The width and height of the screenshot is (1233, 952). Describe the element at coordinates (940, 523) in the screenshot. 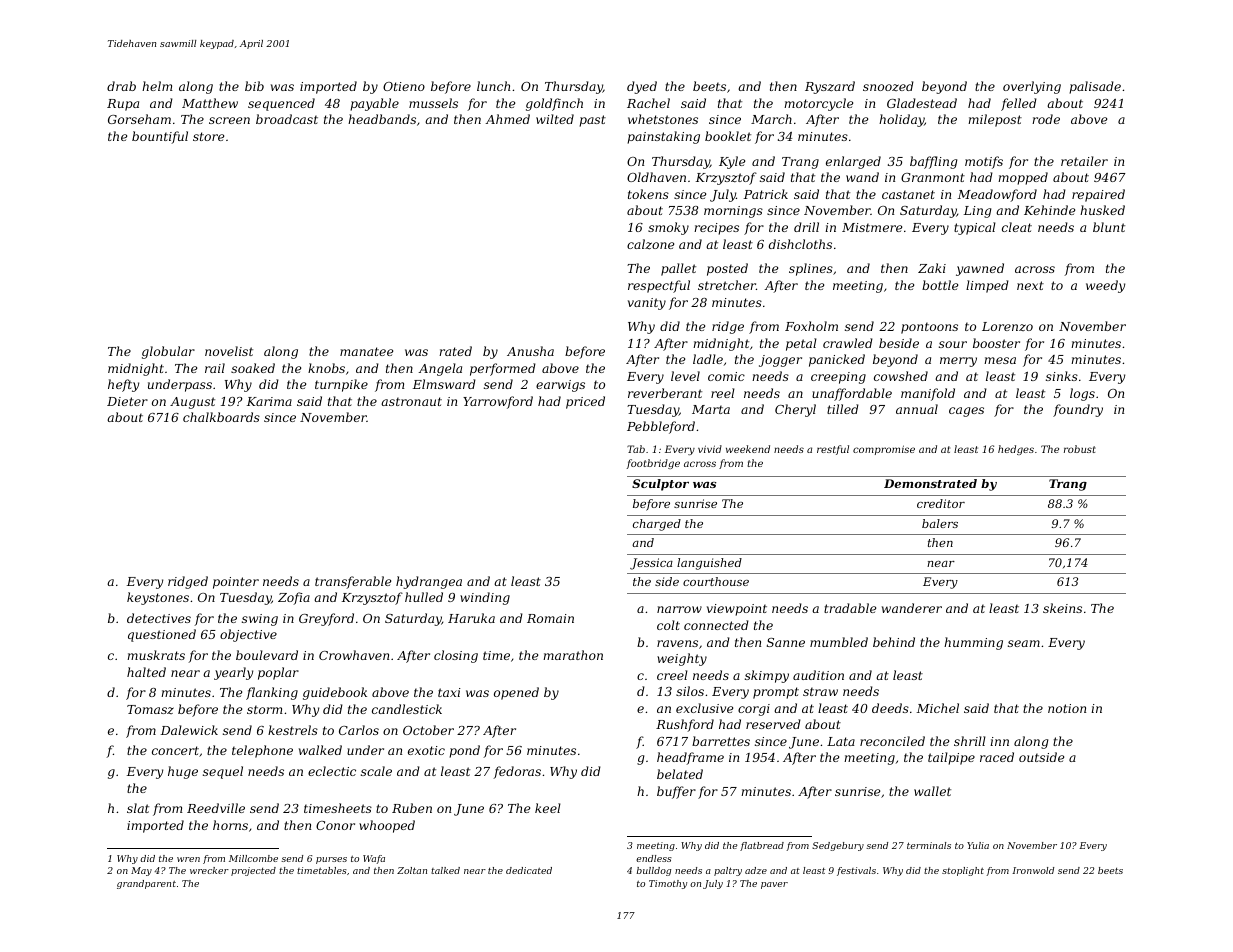

I see `balers` at that location.
